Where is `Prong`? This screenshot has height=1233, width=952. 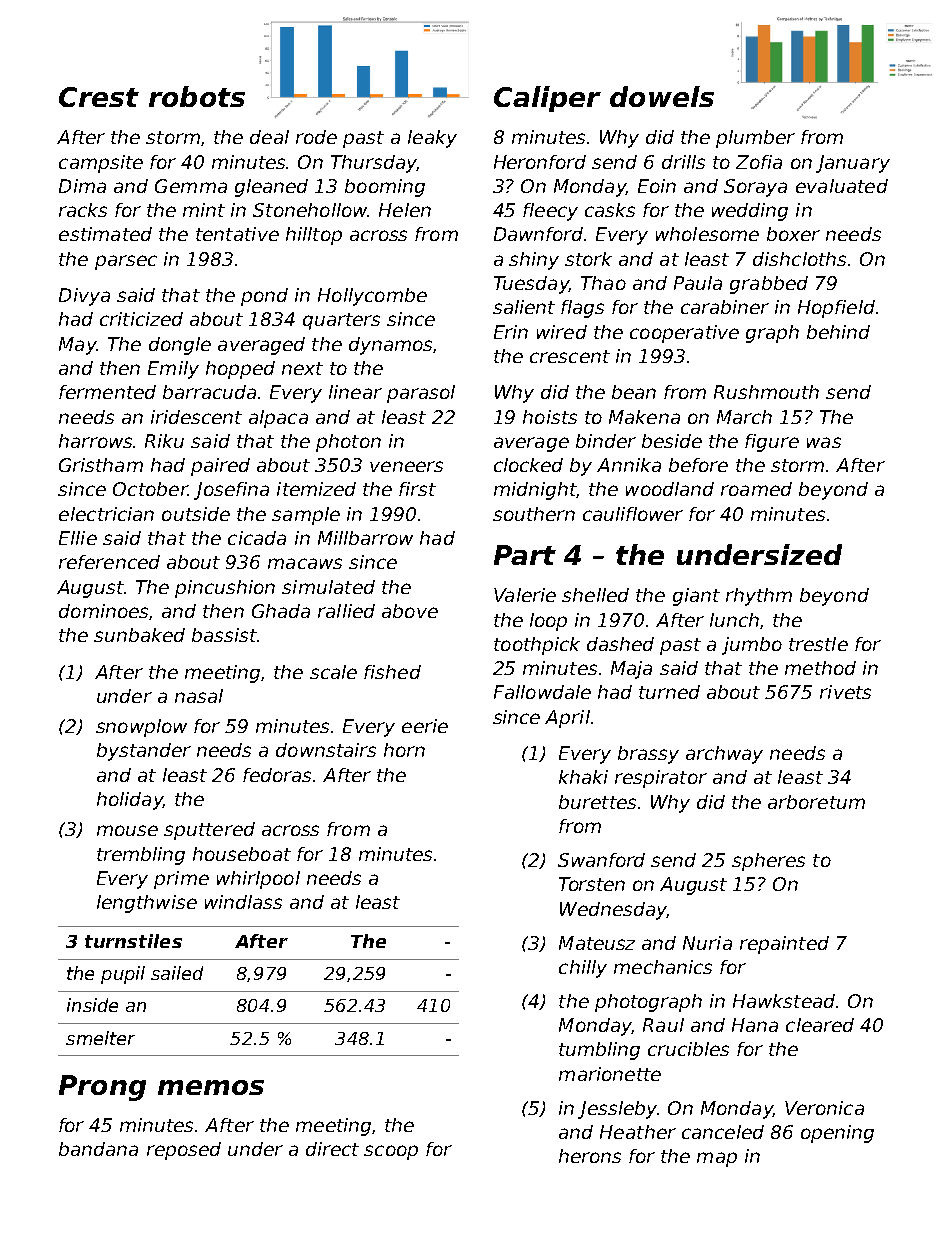 Prong is located at coordinates (102, 1088).
